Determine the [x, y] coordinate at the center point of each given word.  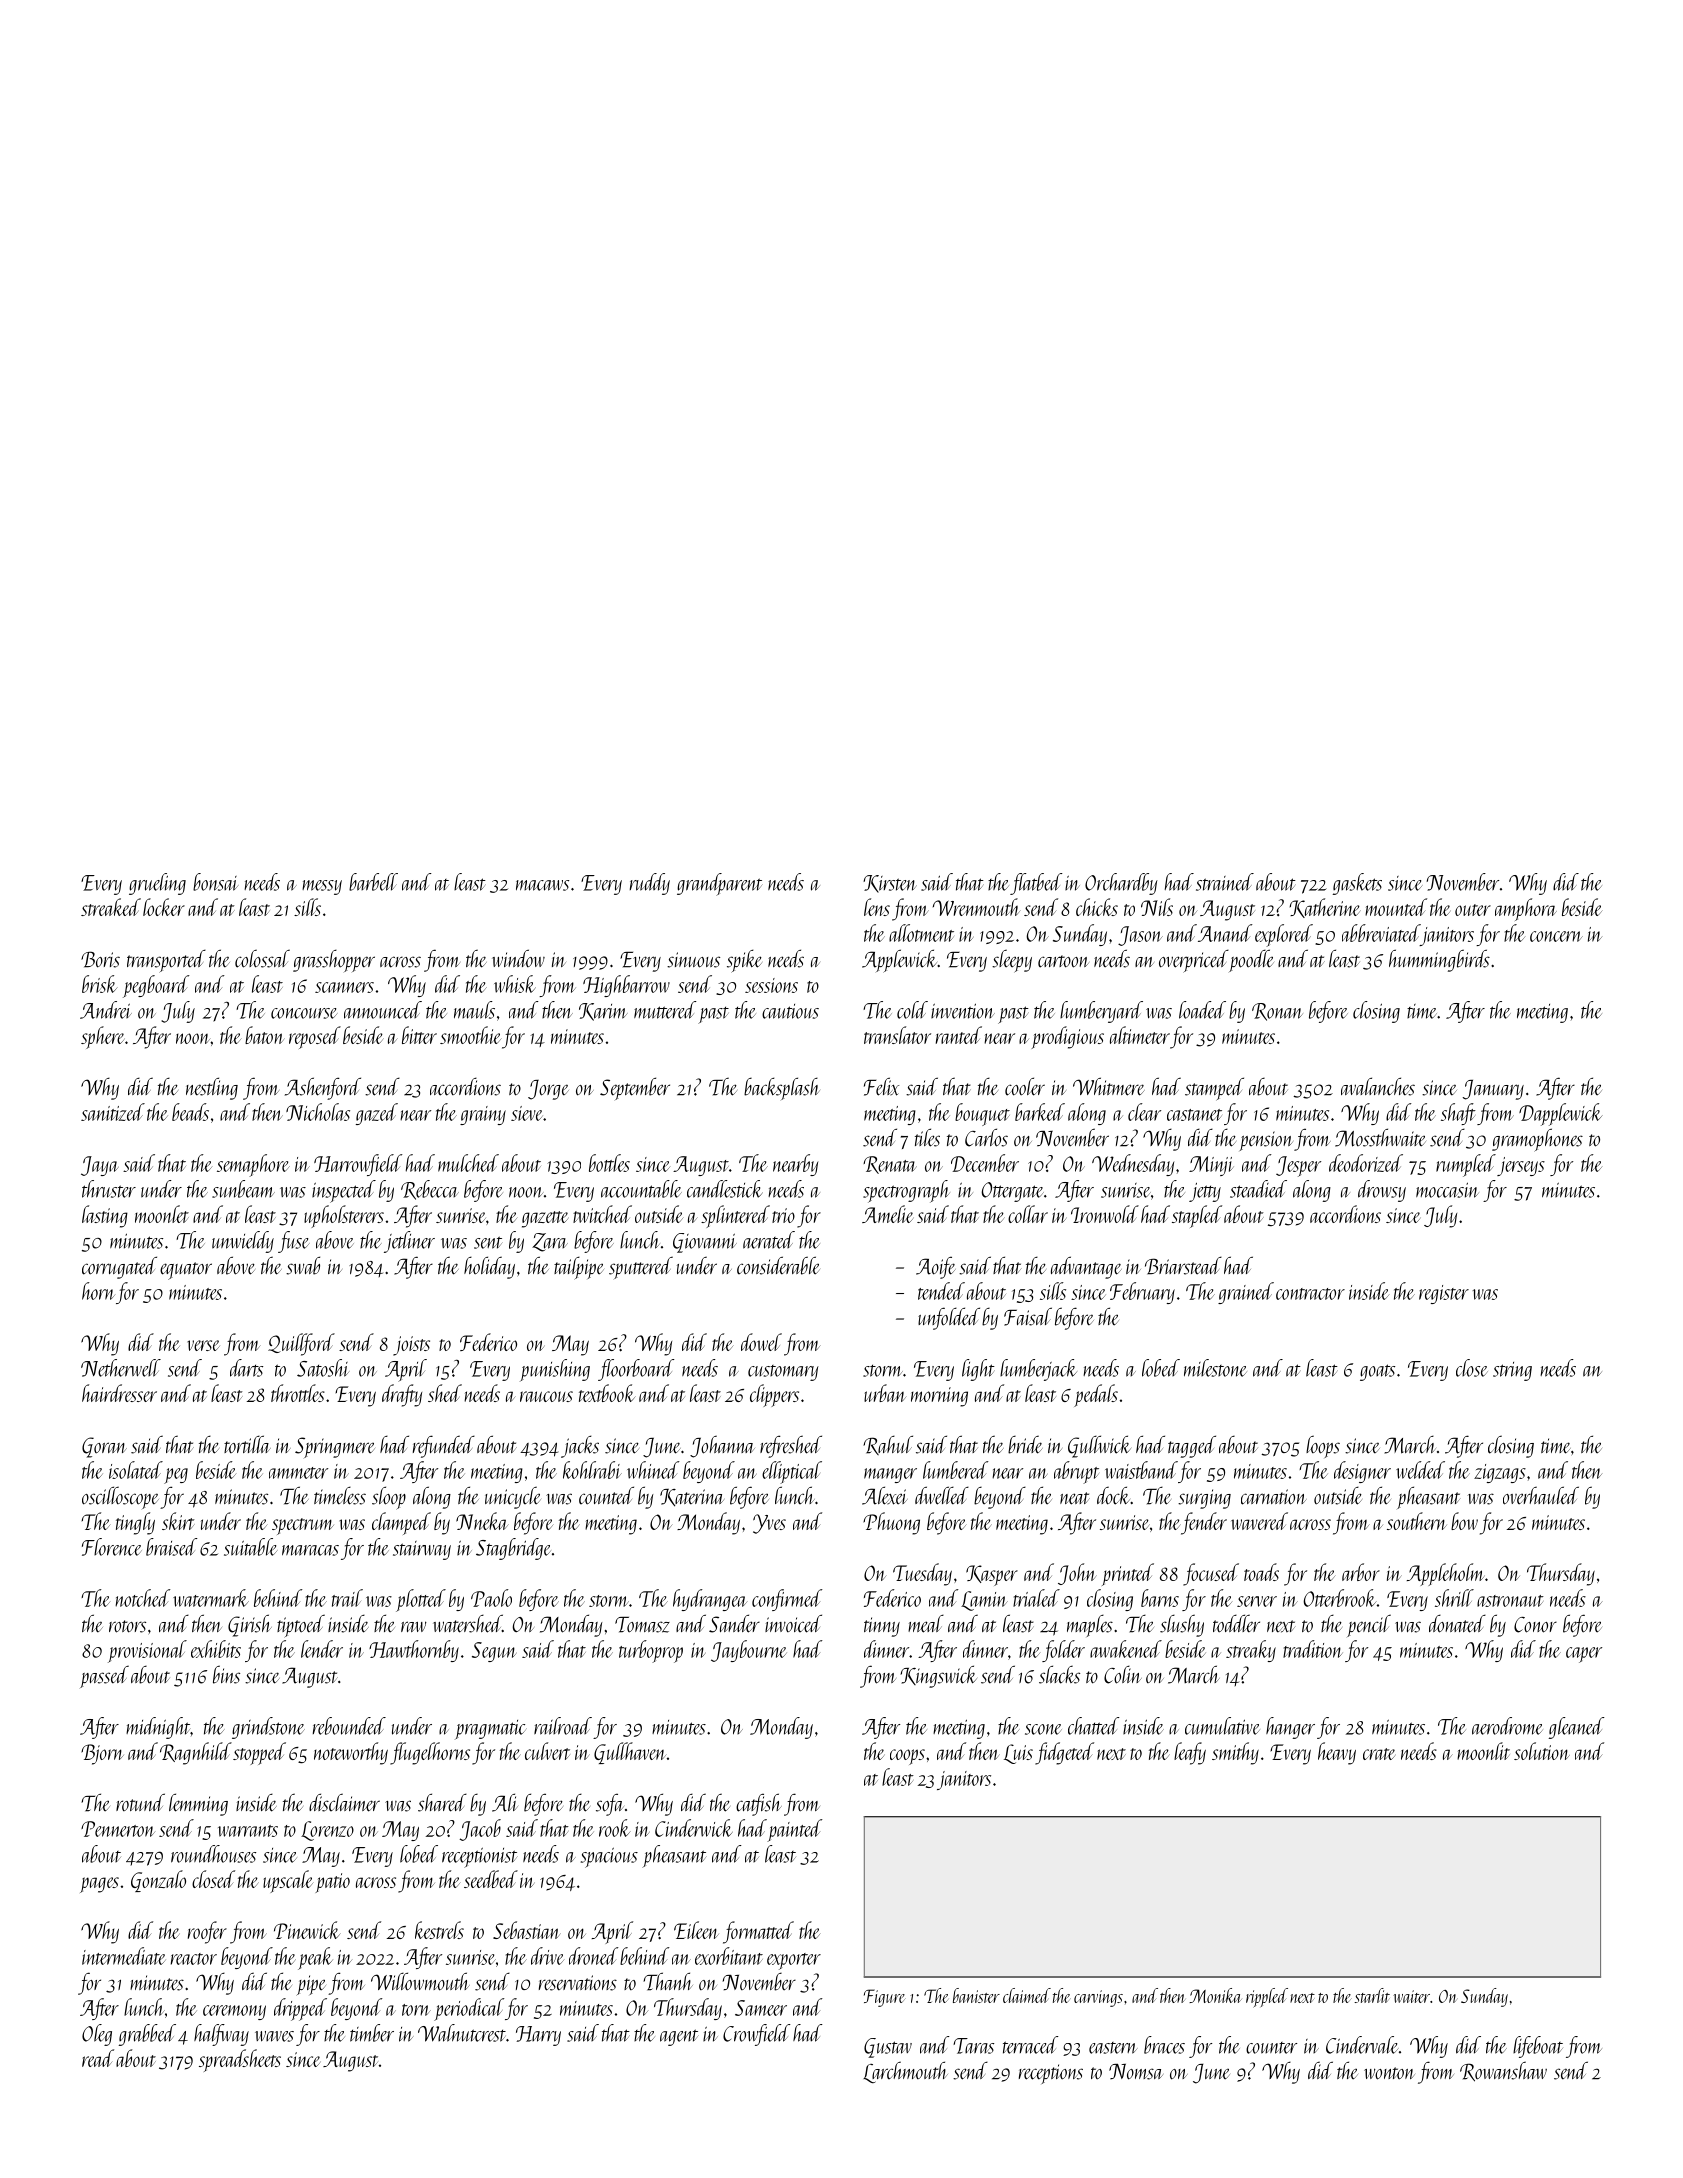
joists [411, 1346]
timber [372, 2033]
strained [1225, 882]
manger [890, 1475]
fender [1204, 1523]
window [518, 958]
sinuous [693, 960]
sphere [102, 1037]
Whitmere [1109, 1086]
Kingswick [938, 1676]
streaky [1251, 1651]
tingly [135, 1523]
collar [1028, 1214]
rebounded [349, 1726]
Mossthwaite [1380, 1137]
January [1493, 1090]
